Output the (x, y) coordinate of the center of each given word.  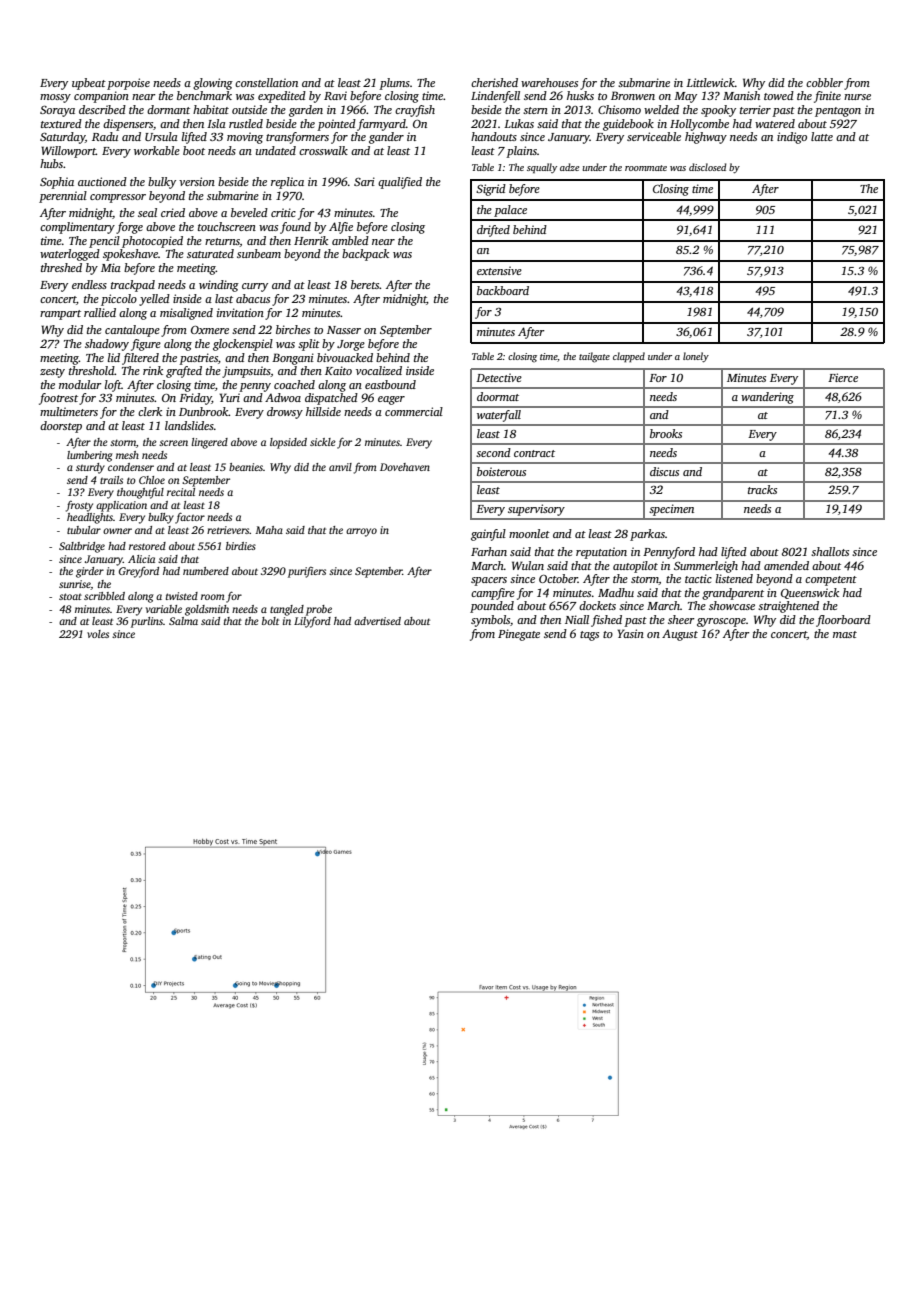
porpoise (128, 84)
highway (706, 138)
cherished (494, 82)
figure (146, 345)
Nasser (344, 330)
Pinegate (519, 635)
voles (98, 634)
